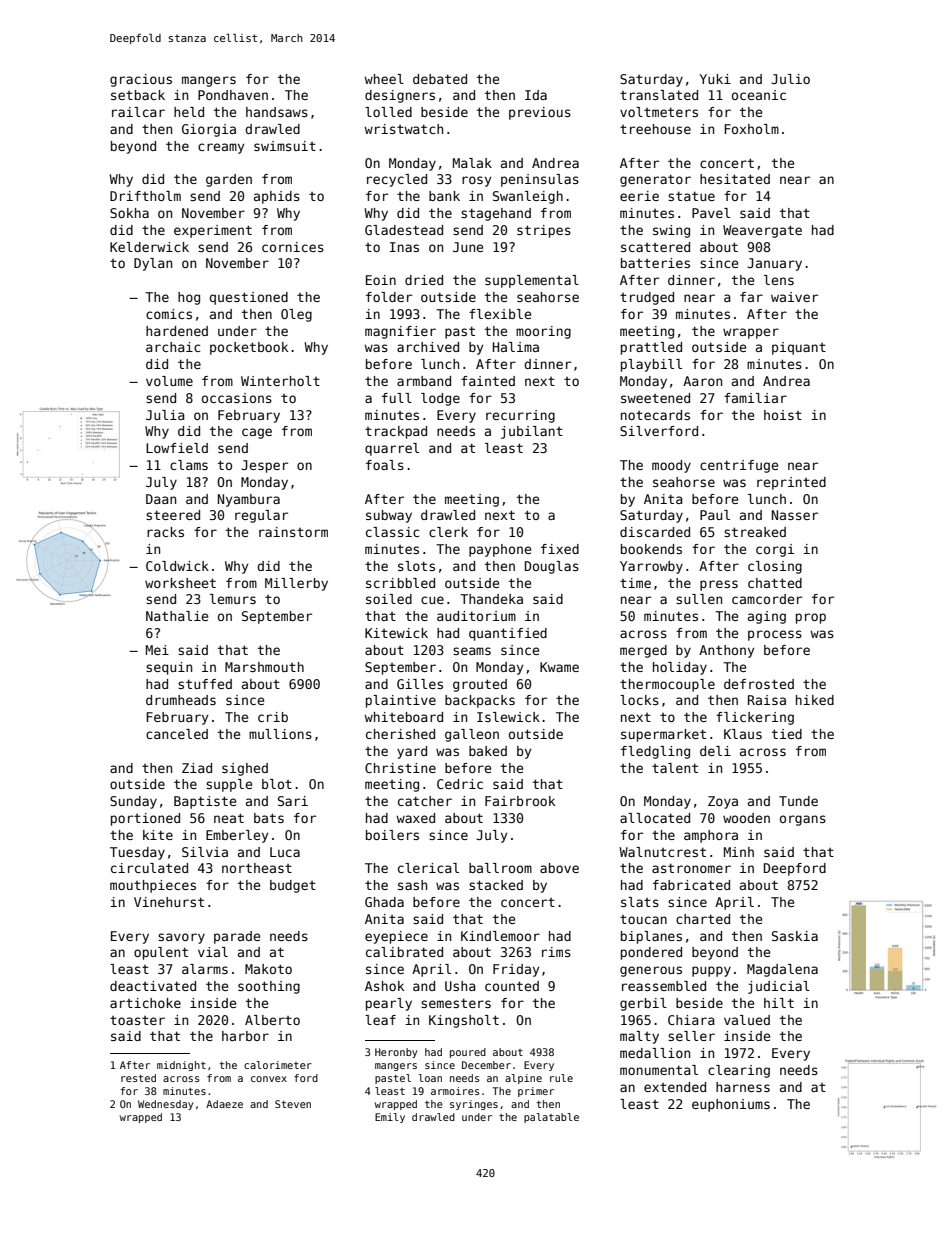 The width and height of the screenshot is (952, 1233). I want to click on blot, so click(277, 784).
